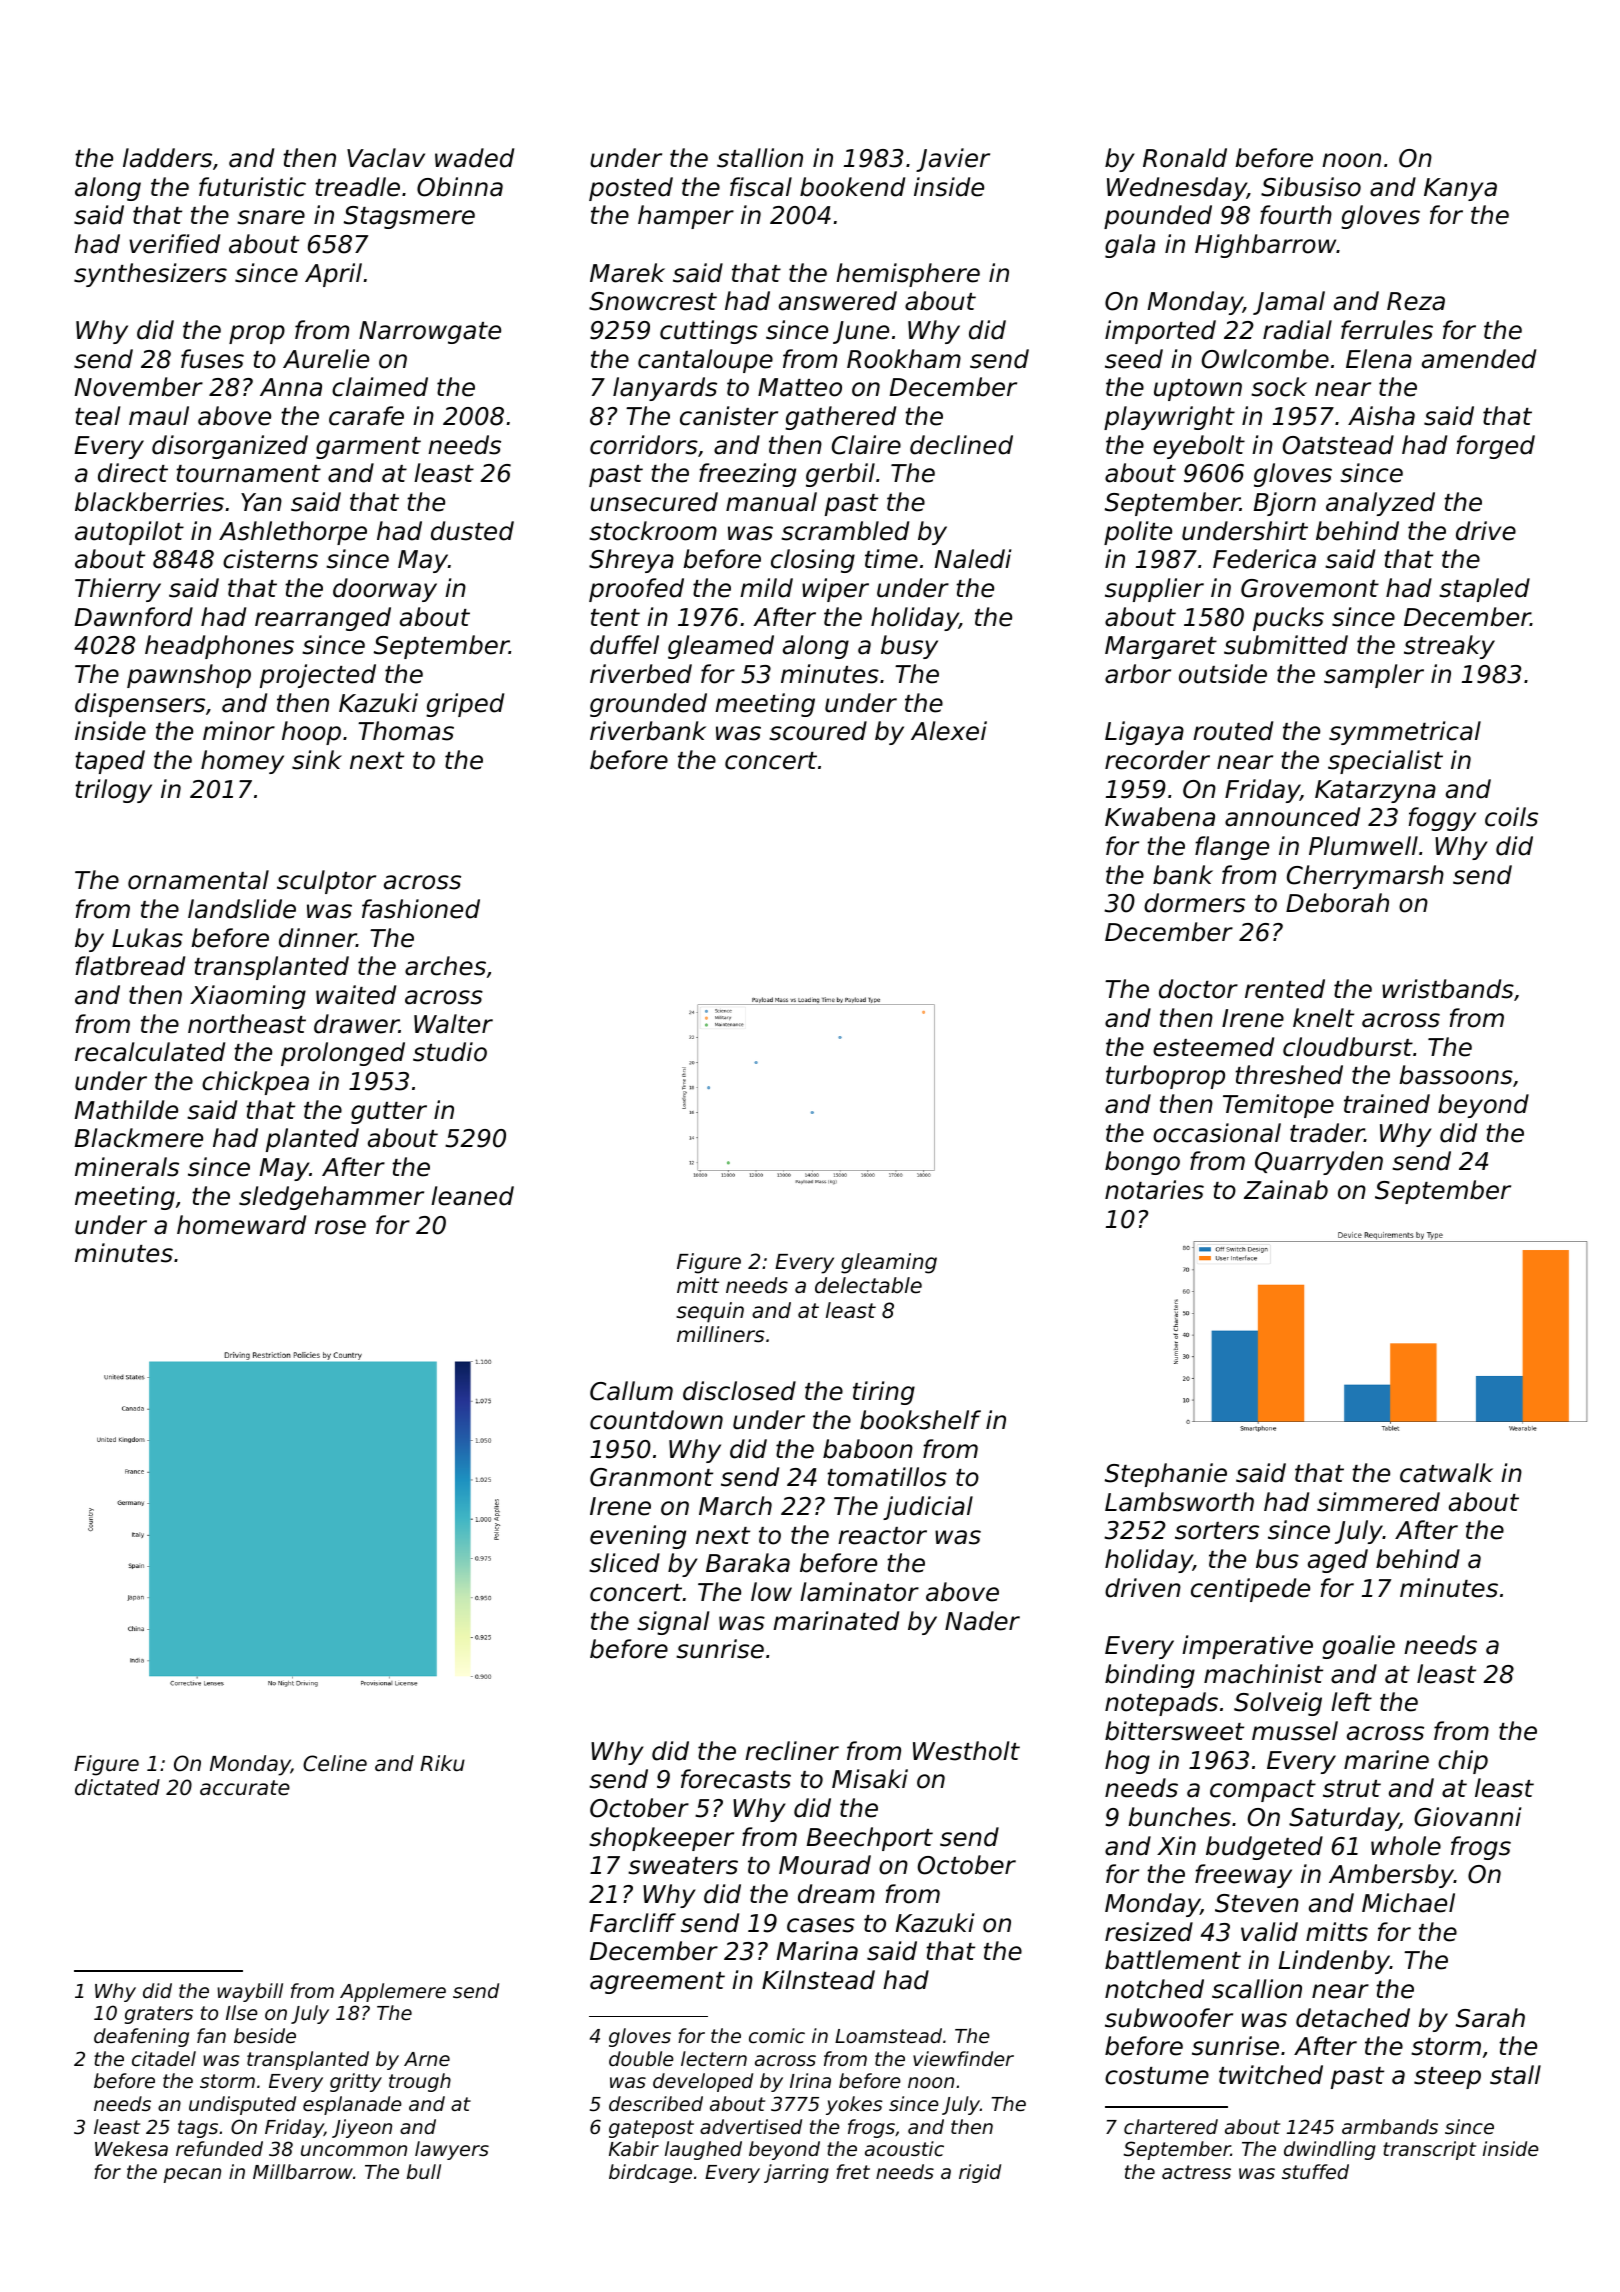  Describe the element at coordinates (452, 2150) in the page. I see `lawyers` at that location.
